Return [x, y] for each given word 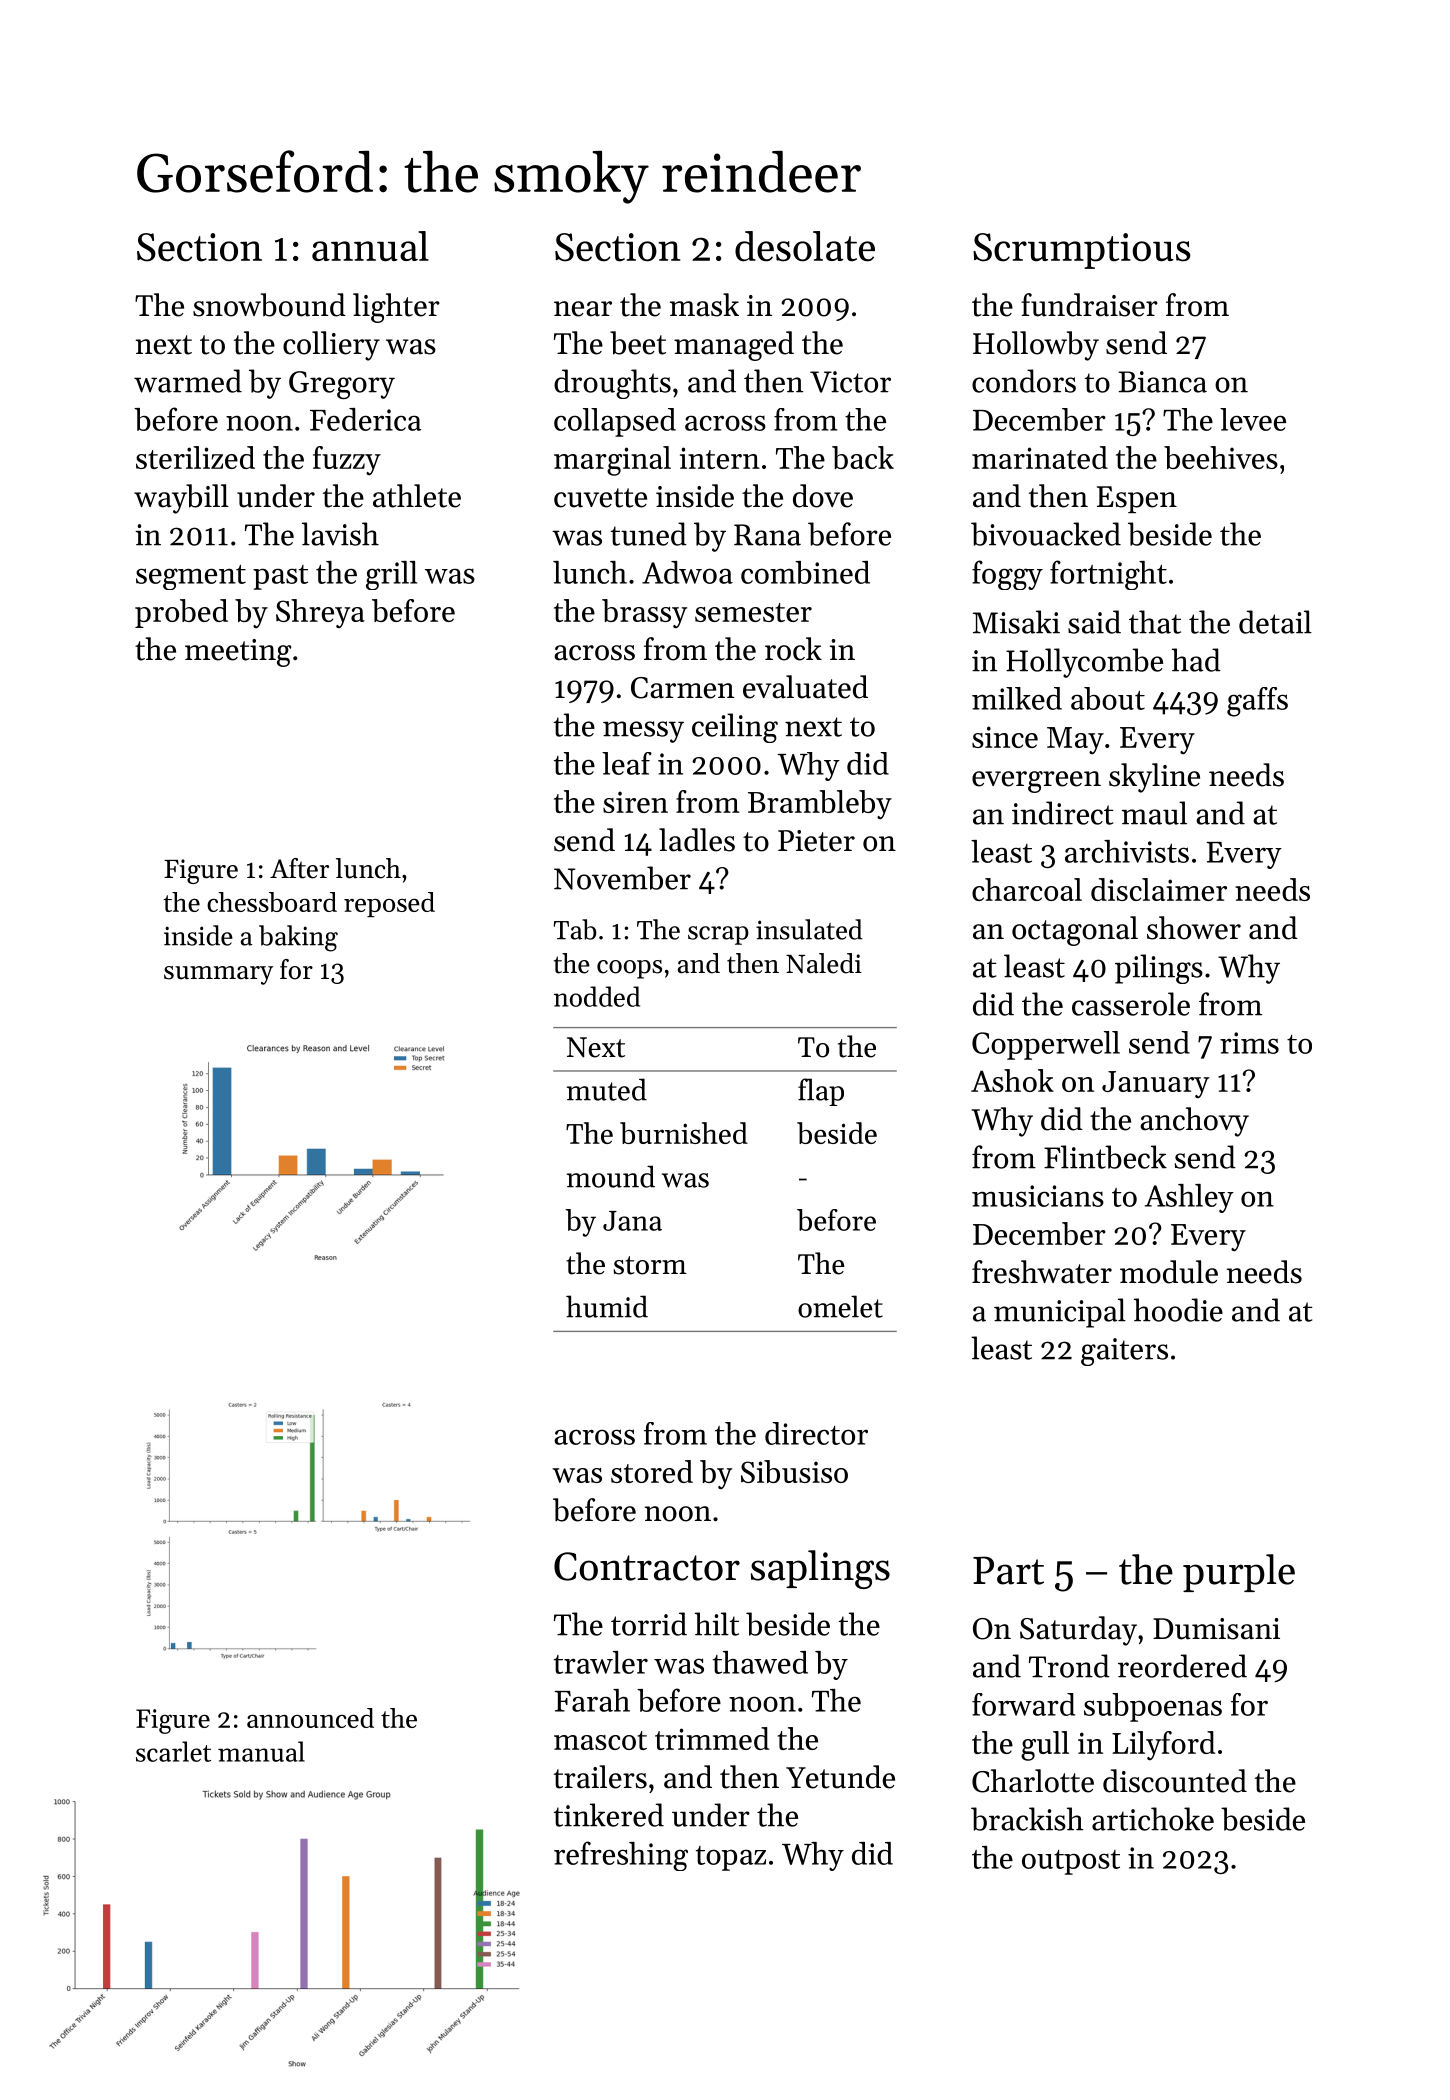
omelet [840, 1306]
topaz [731, 1858]
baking [298, 938]
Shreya [320, 613]
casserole [1131, 1004]
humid [607, 1306]
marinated [1040, 457]
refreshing [621, 1856]
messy [643, 732]
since [1005, 737]
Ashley [1189, 1198]
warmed [188, 381]
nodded [597, 996]
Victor [850, 382]
